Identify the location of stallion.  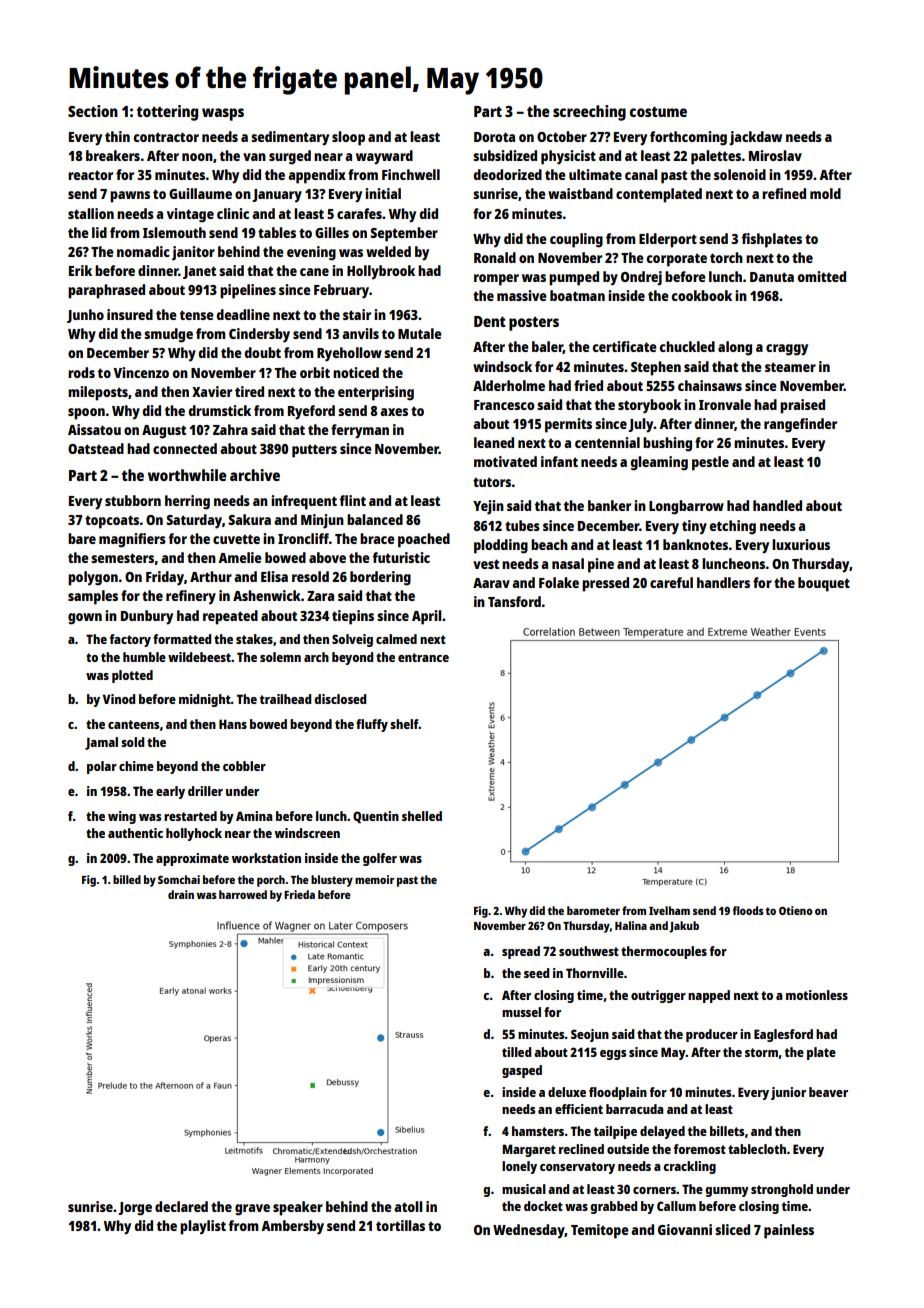
(91, 213).
